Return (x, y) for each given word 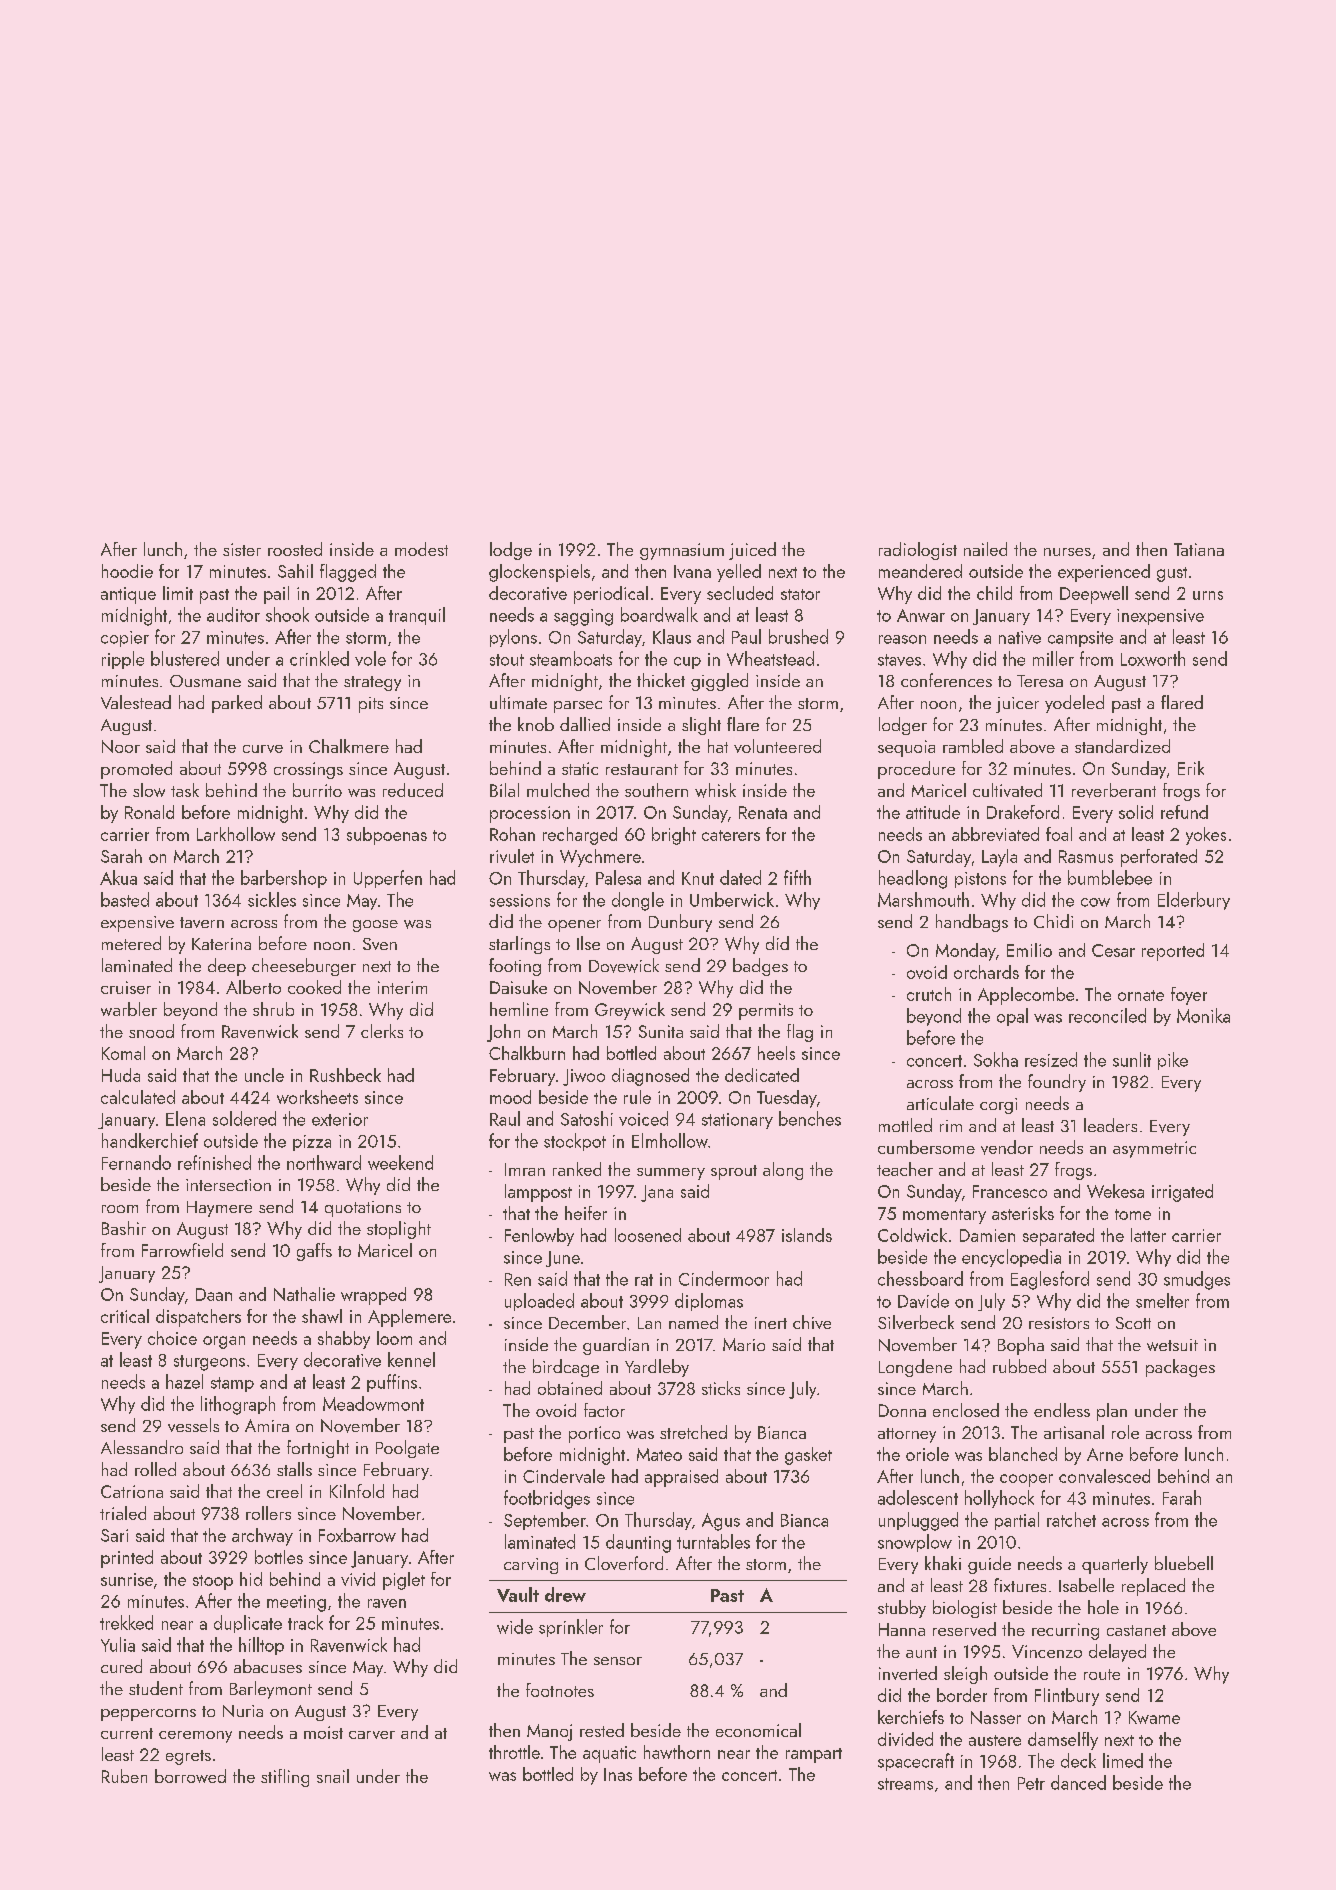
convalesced (1104, 1476)
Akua (118, 877)
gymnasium (682, 551)
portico (594, 1434)
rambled (973, 746)
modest (421, 549)
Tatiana (1199, 549)
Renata (763, 812)
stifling (285, 1778)
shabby (344, 1340)
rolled (155, 1469)
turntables (713, 1541)
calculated (138, 1097)
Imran (525, 1169)
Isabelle (1086, 1585)
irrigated (1182, 1193)
